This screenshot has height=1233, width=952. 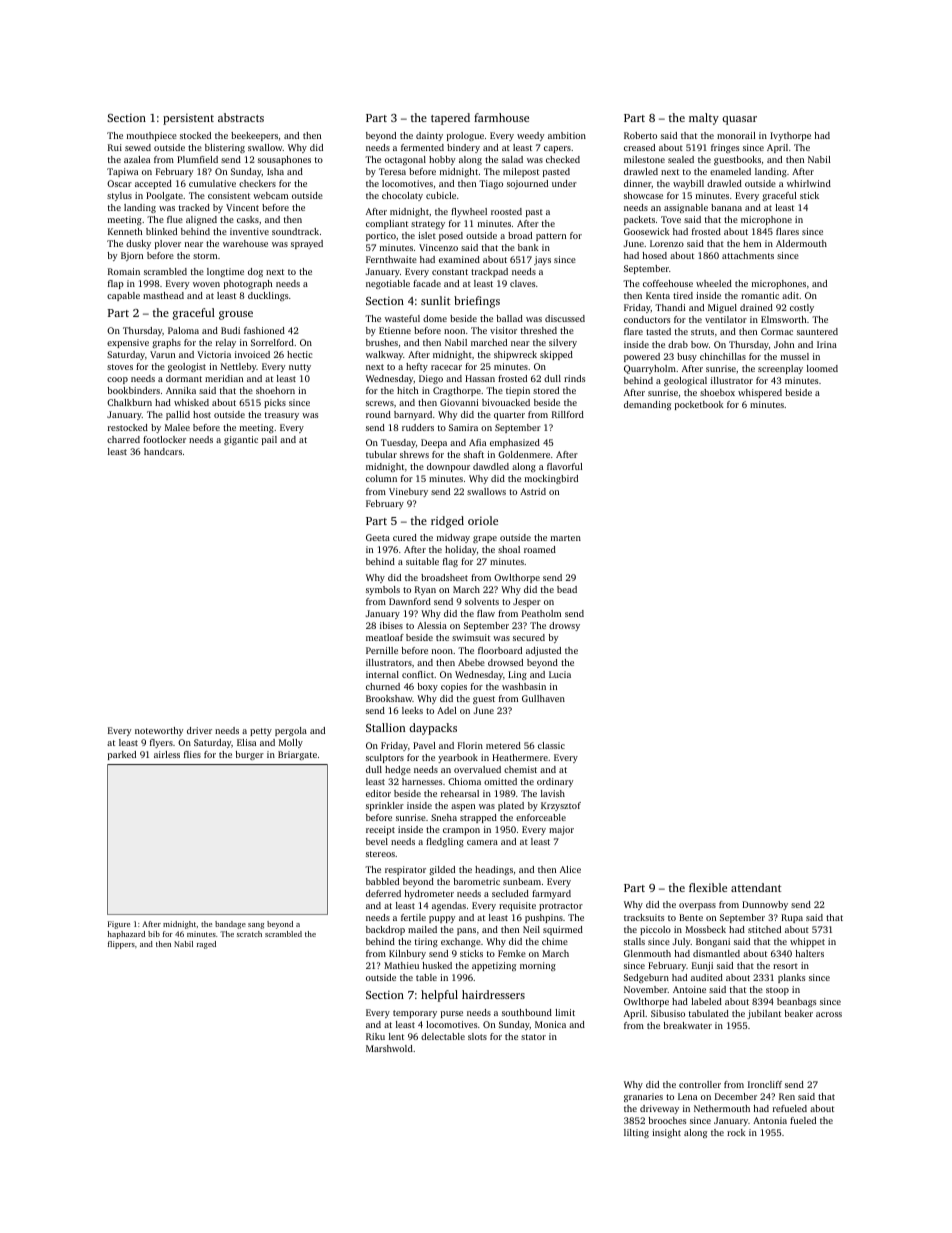 What do you see at coordinates (739, 120) in the screenshot?
I see `quasar` at bounding box center [739, 120].
